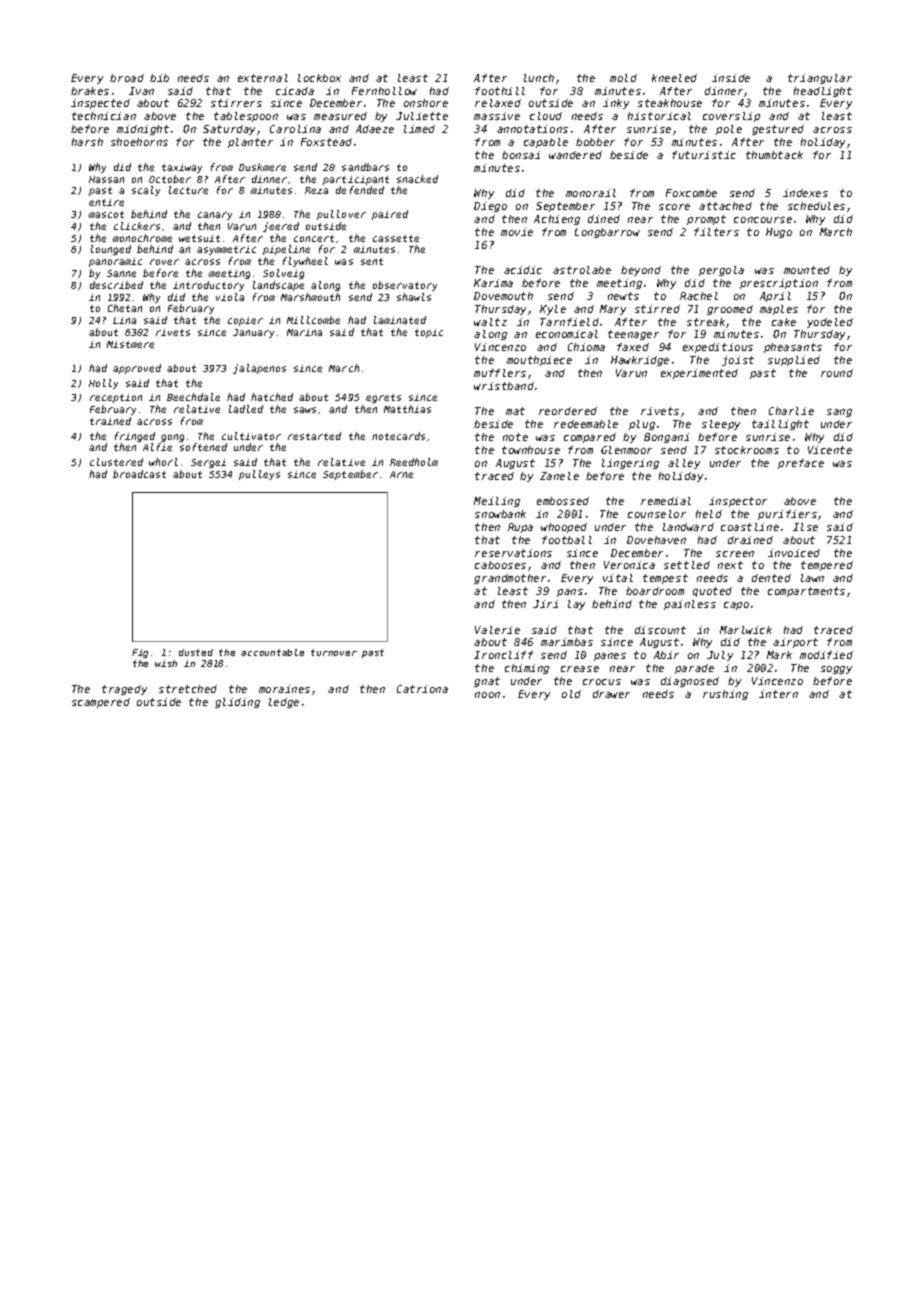  Describe the element at coordinates (116, 285) in the page. I see `described` at that location.
